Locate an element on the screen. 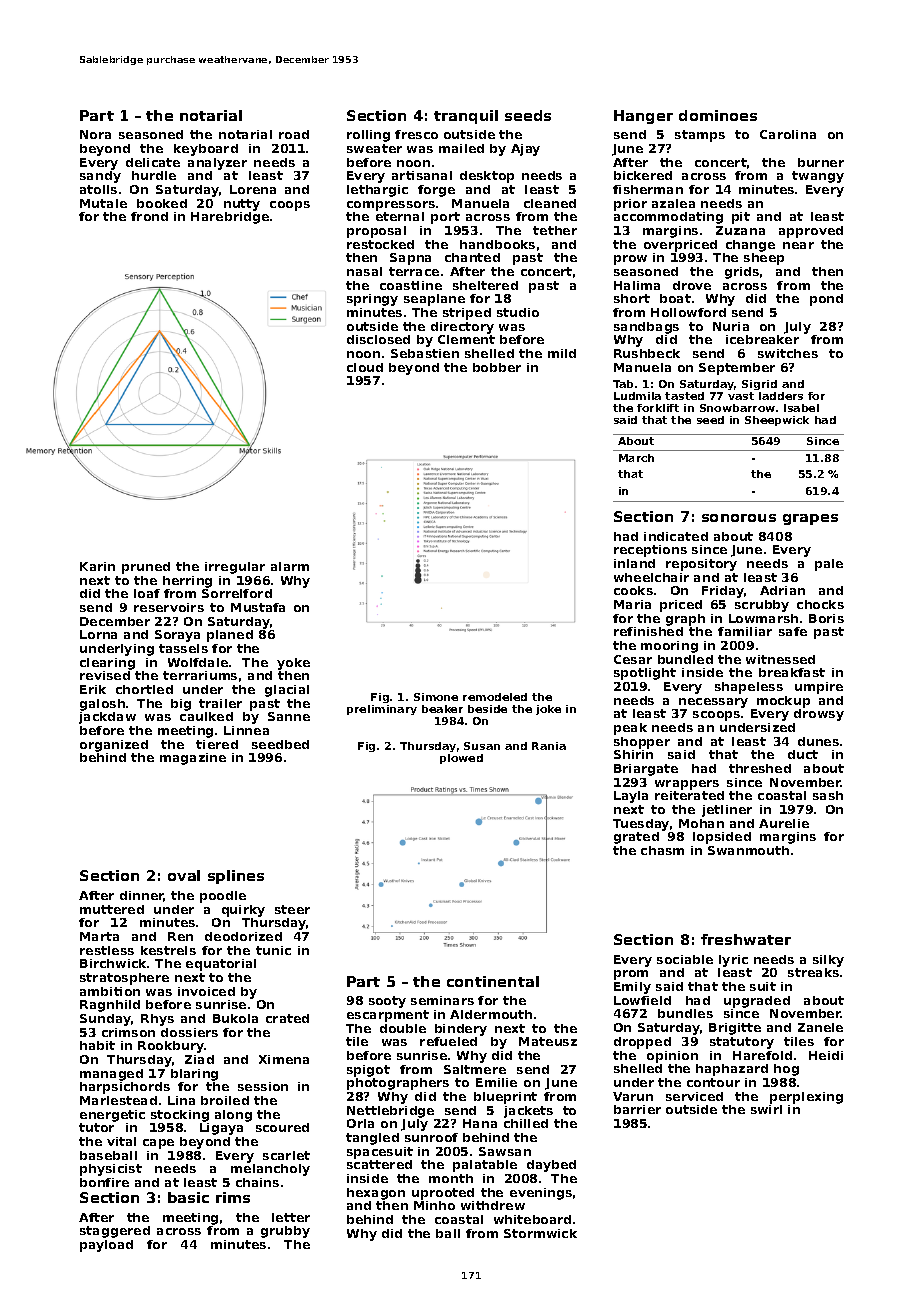 The width and height of the screenshot is (924, 1308). Minho is located at coordinates (434, 1205).
